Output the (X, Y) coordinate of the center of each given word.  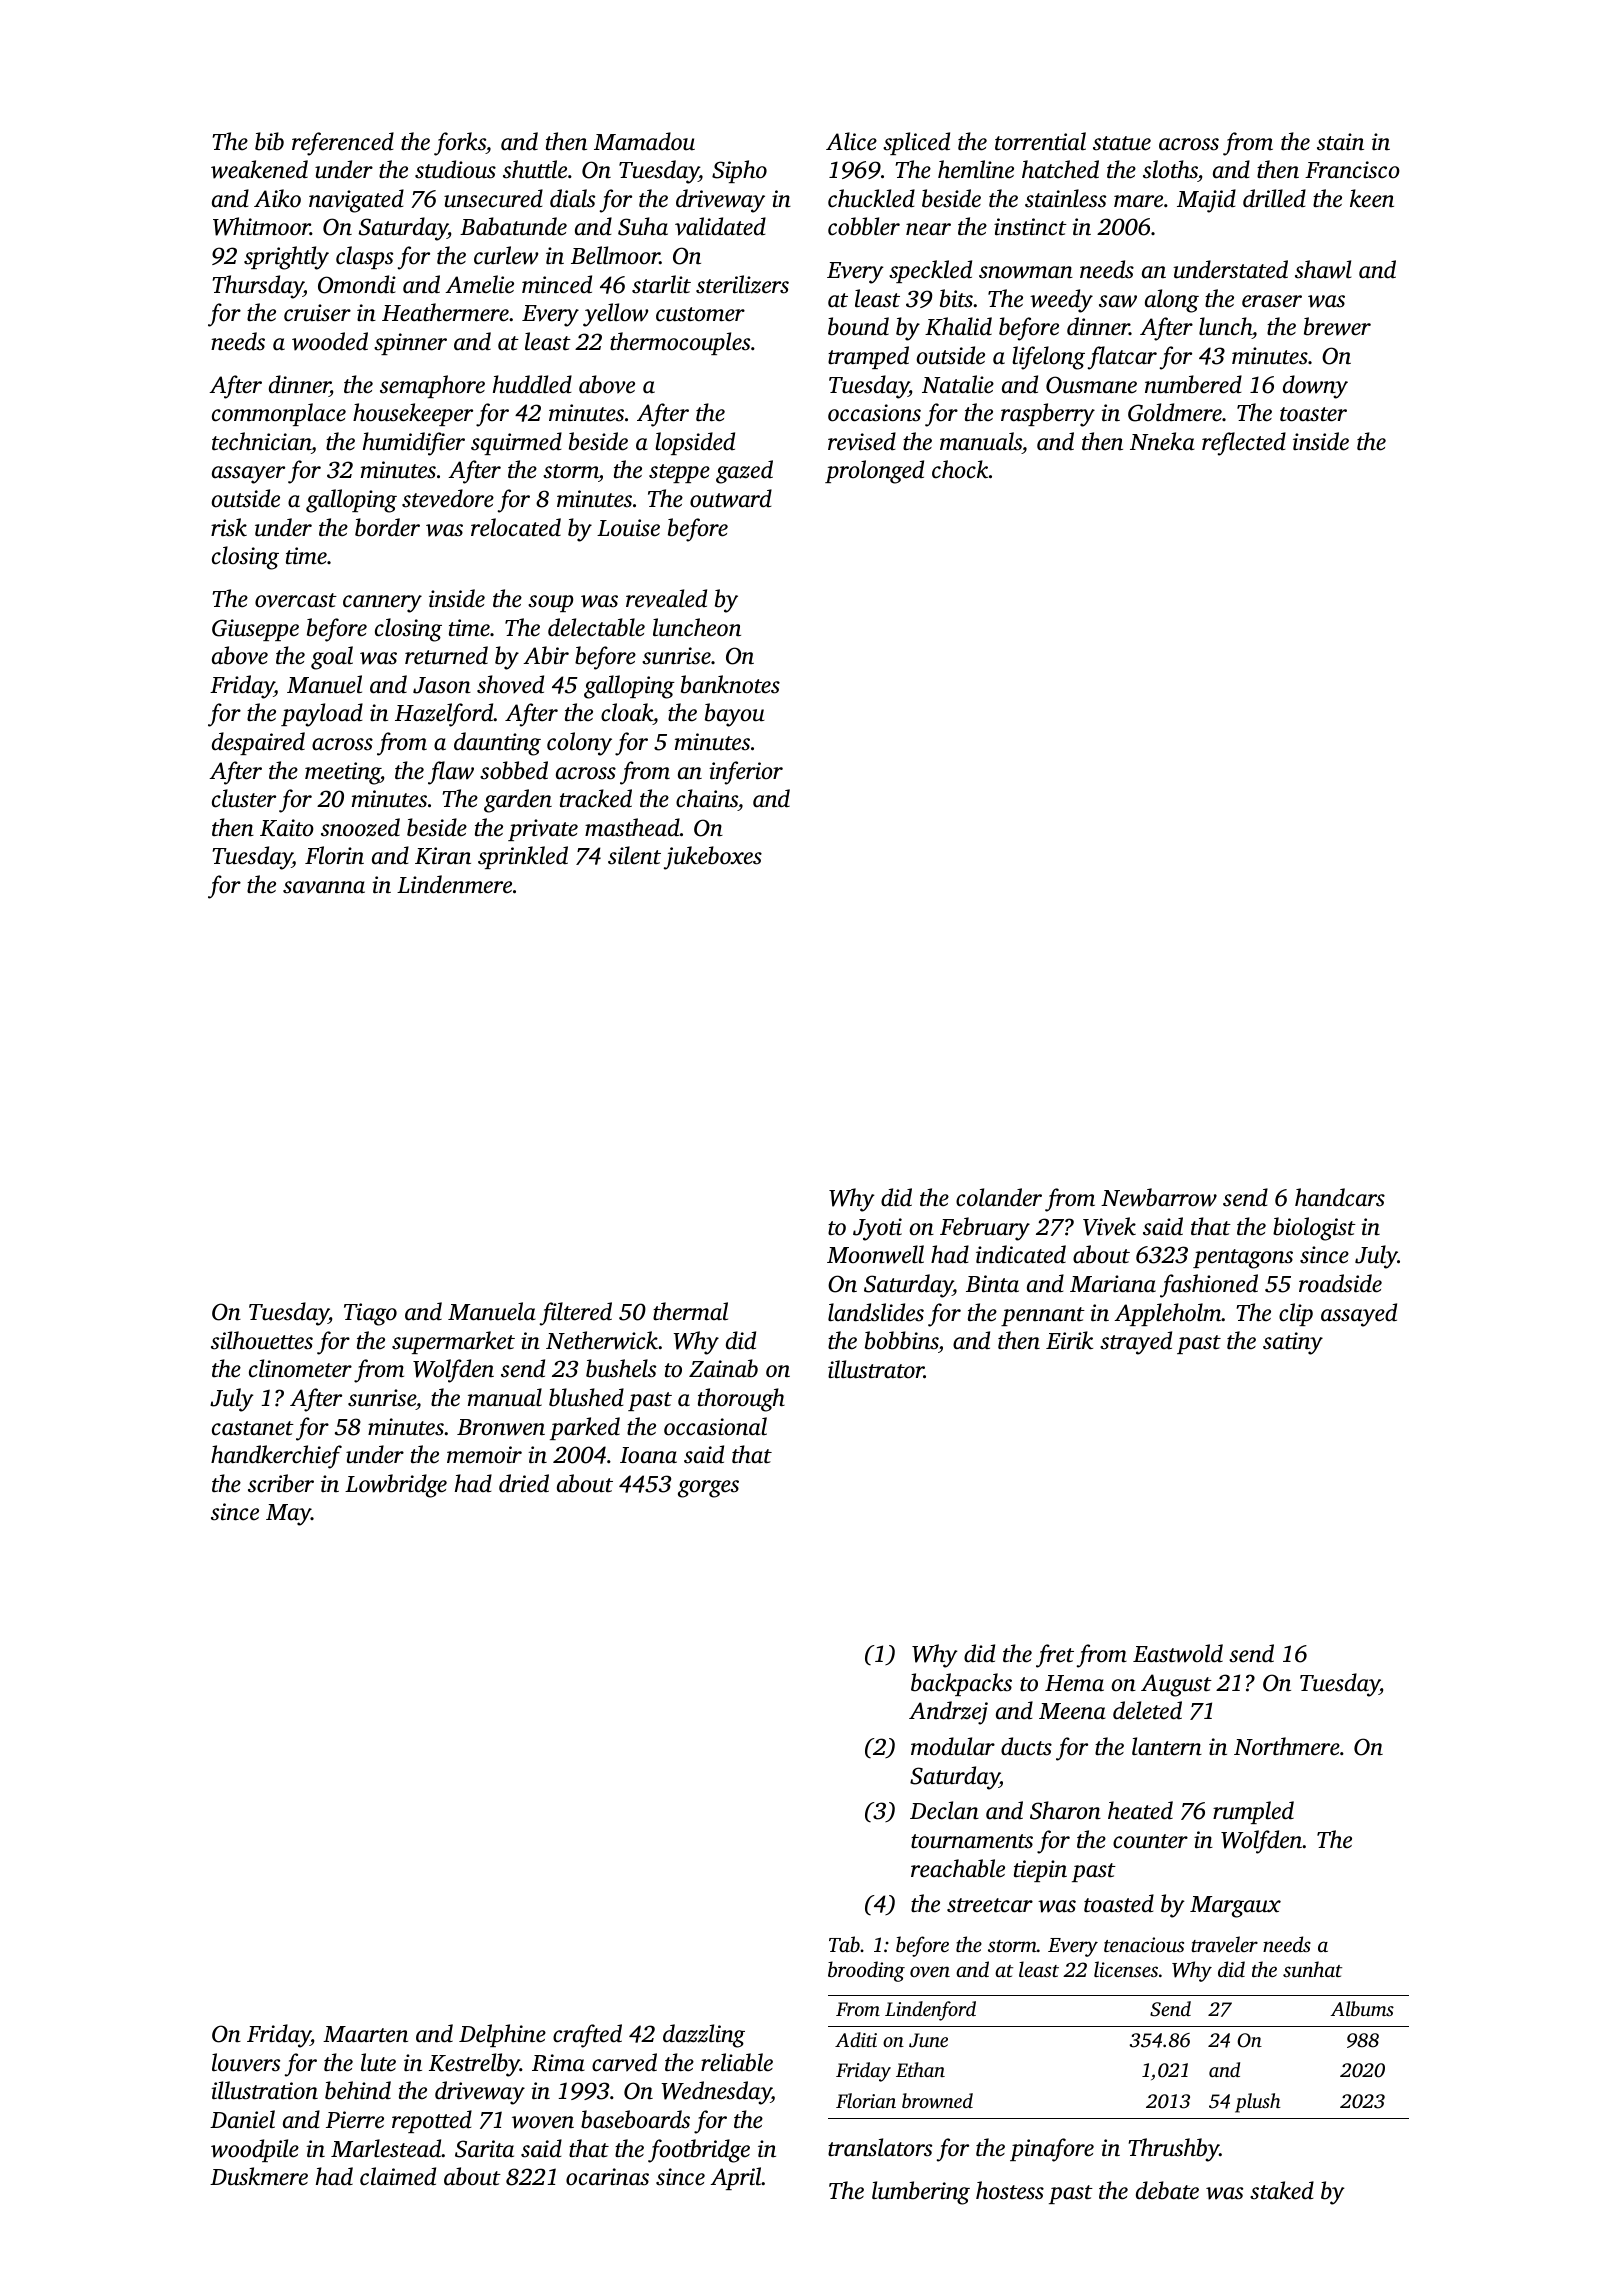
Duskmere (259, 2176)
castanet (253, 1428)
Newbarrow (1159, 1197)
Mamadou (644, 141)
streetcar (990, 1905)
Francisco (1352, 170)
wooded (330, 341)
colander (999, 1197)
